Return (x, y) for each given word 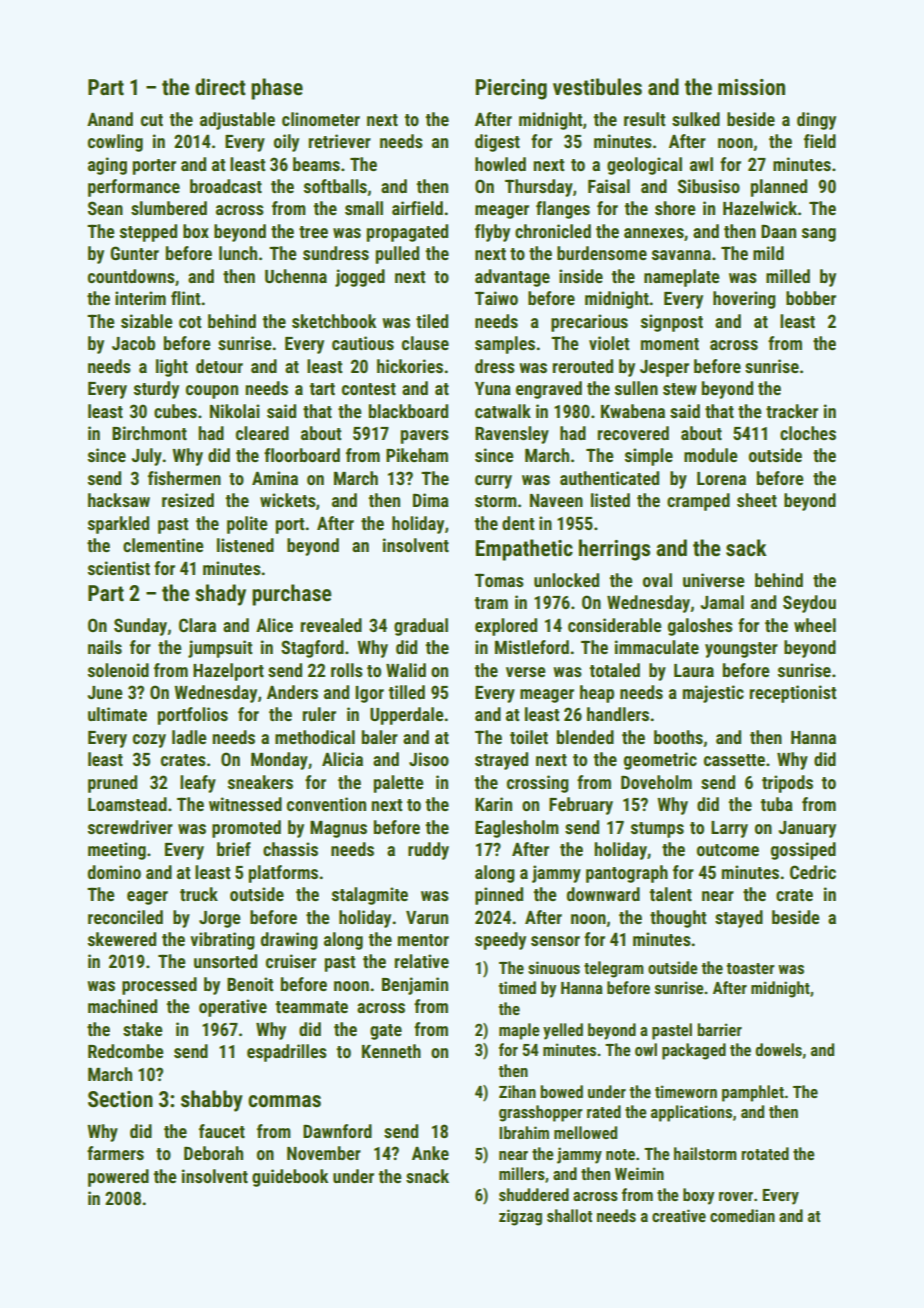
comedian (742, 1215)
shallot (569, 1215)
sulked (696, 119)
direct (220, 87)
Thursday (539, 188)
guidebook (290, 1178)
